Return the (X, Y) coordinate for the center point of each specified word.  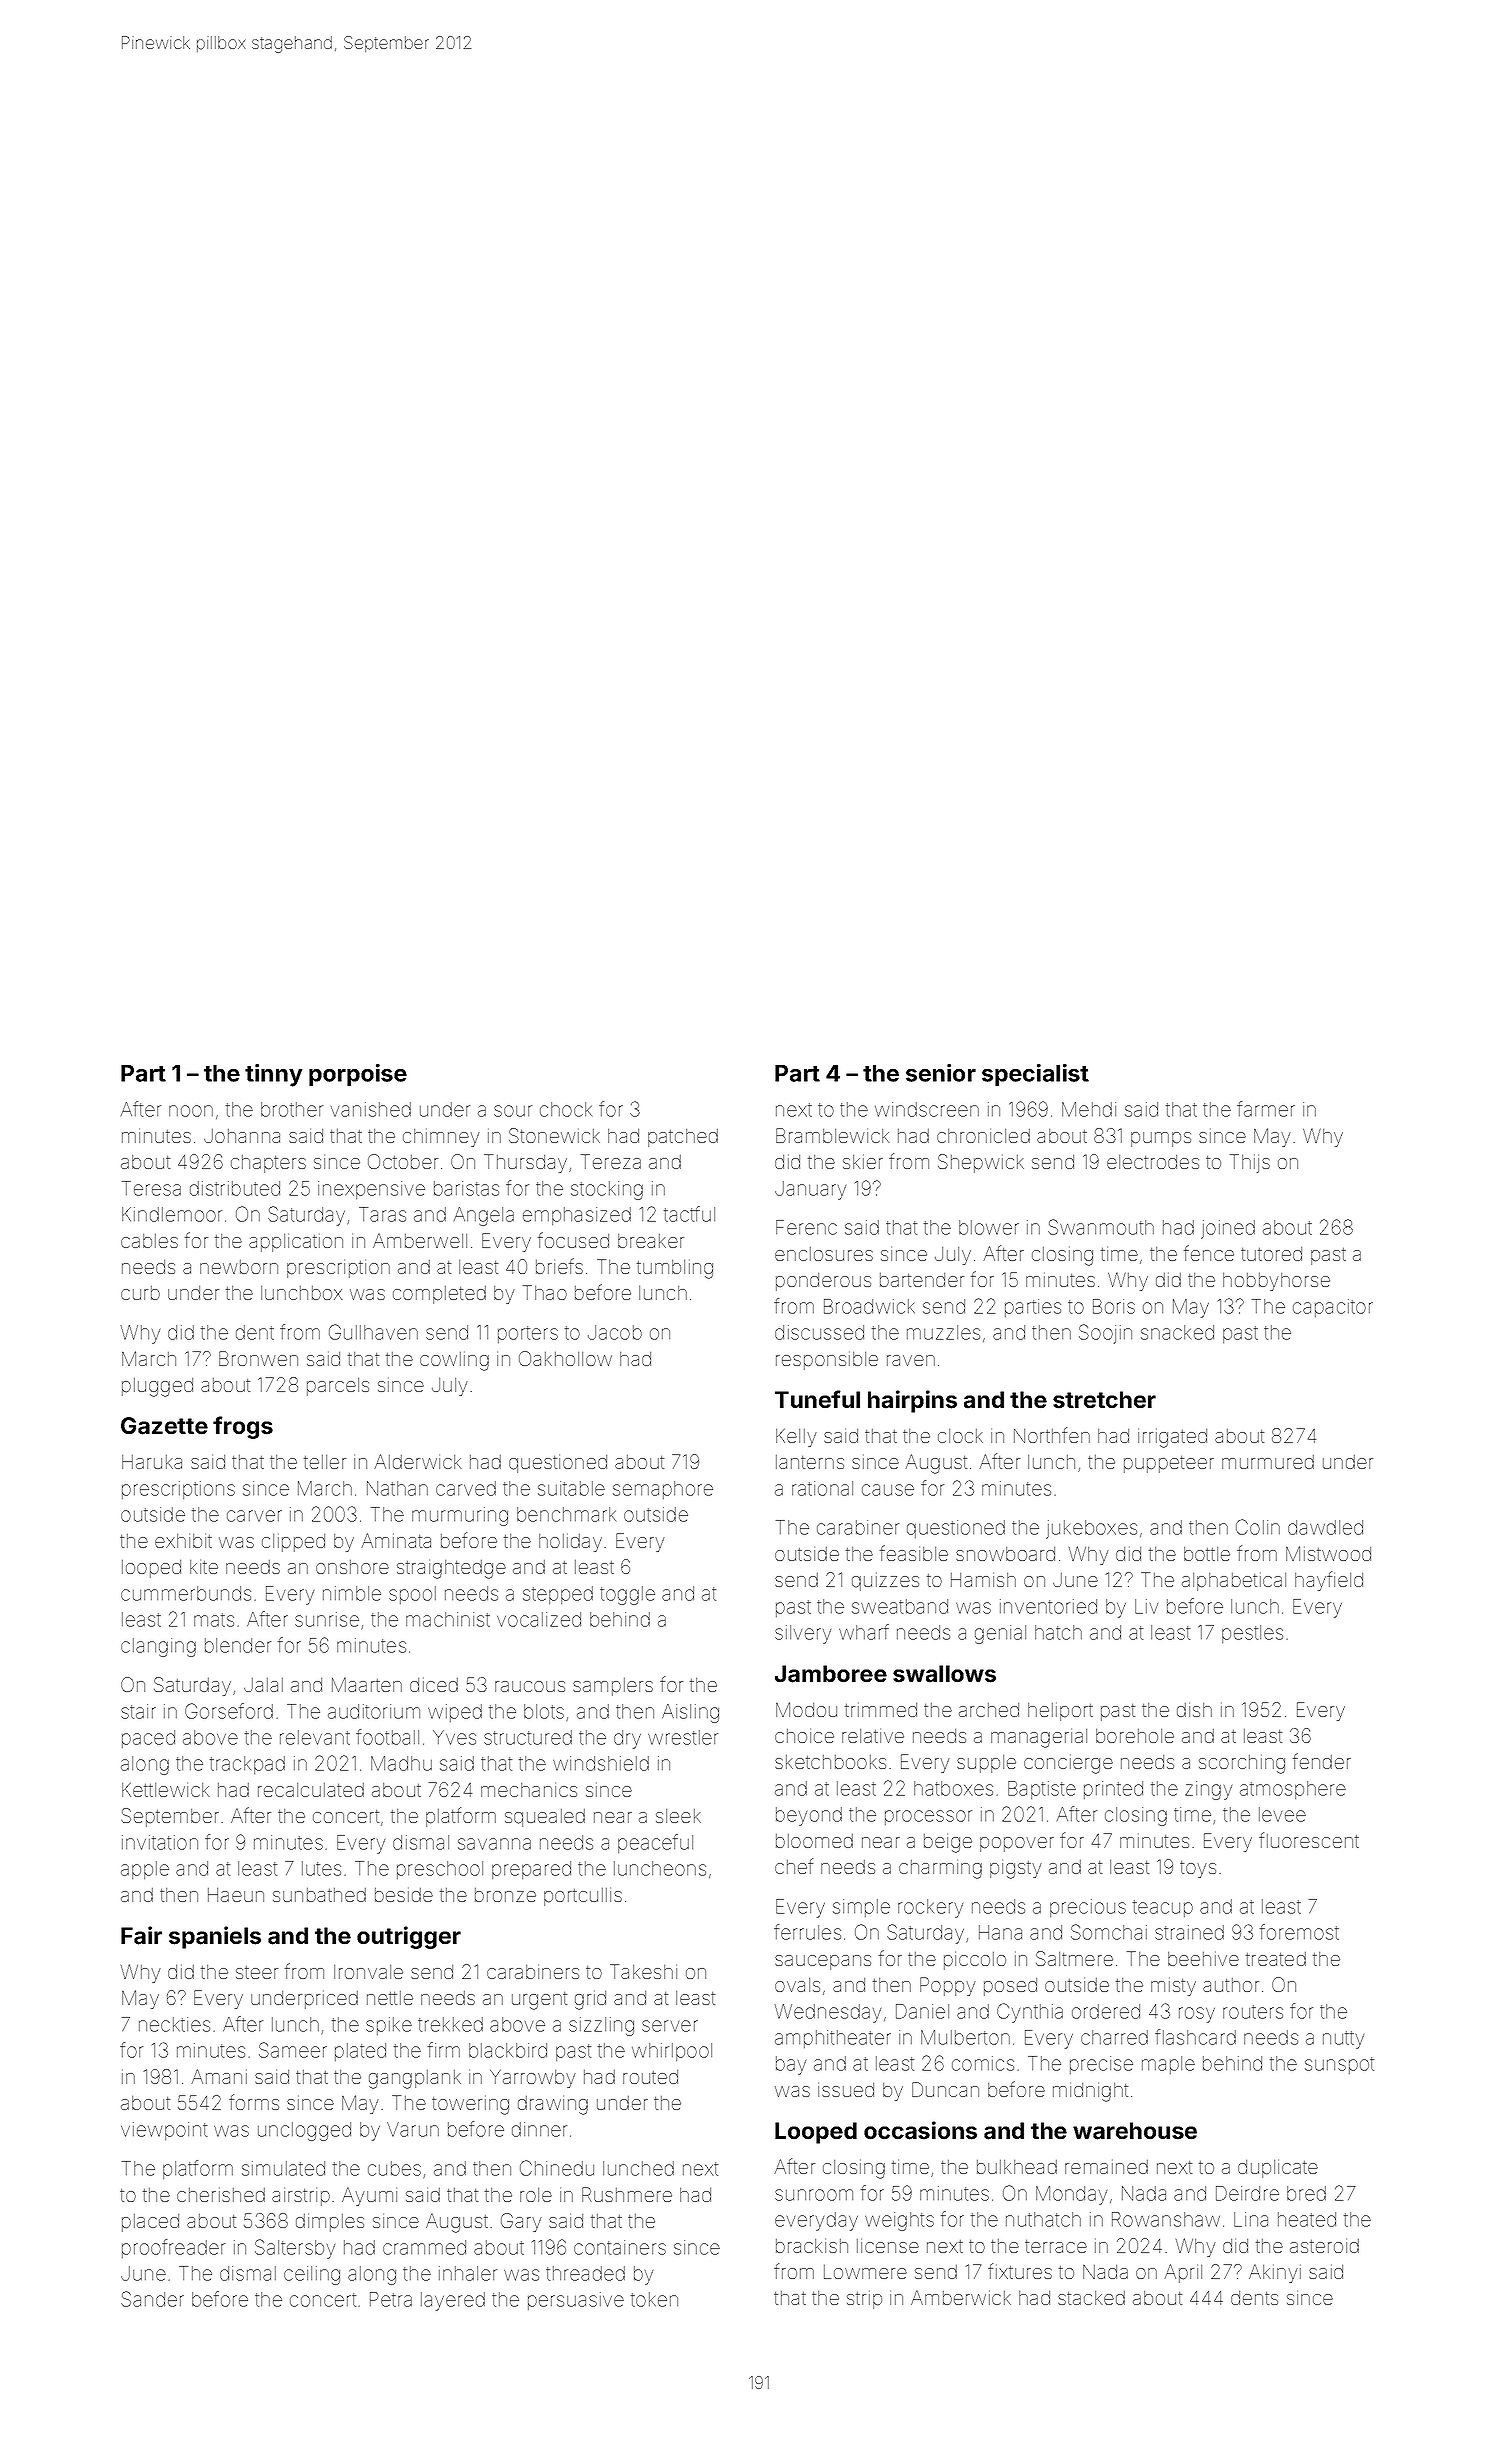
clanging (158, 1647)
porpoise (358, 1075)
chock (566, 1109)
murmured (1268, 1462)
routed (650, 2077)
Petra (391, 2299)
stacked (1091, 2298)
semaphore (663, 1490)
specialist (1035, 1075)
